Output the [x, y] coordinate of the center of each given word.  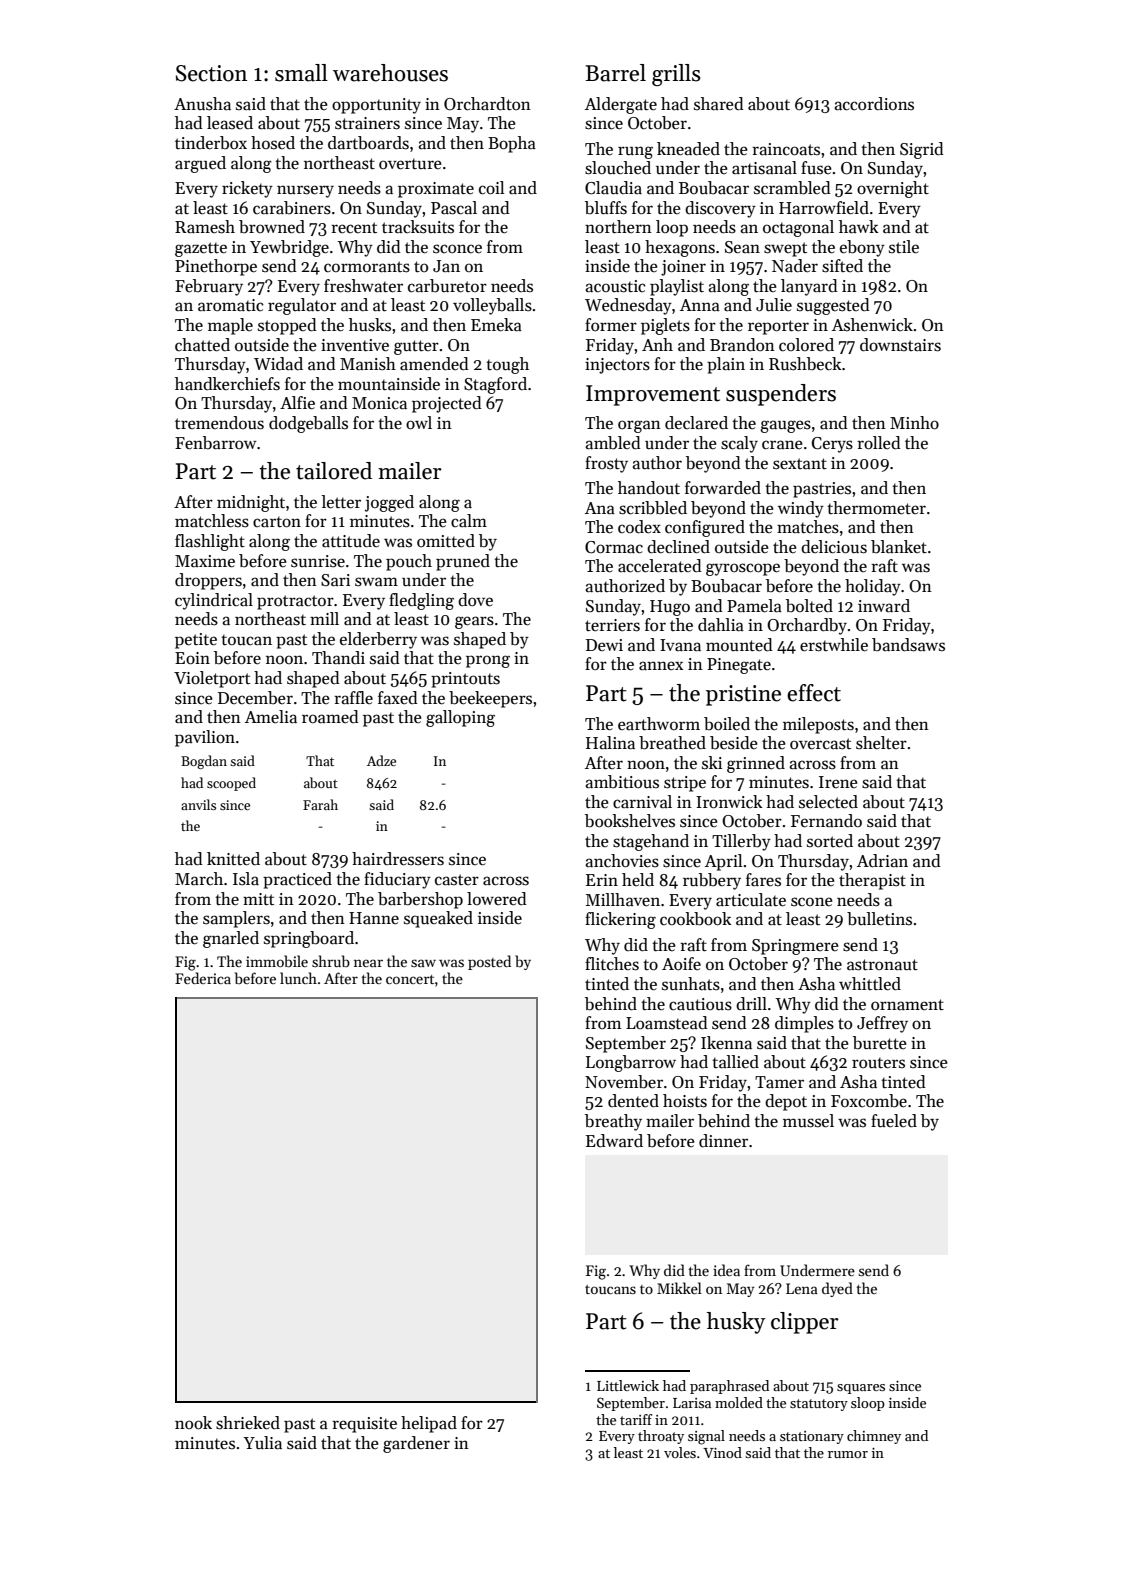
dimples [804, 1024]
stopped [287, 326]
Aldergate [621, 105]
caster [457, 880]
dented [633, 1101]
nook [193, 1423]
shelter [881, 743]
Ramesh [205, 227]
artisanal [764, 168]
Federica [203, 978]
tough [507, 365]
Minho [914, 423]
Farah [320, 804]
